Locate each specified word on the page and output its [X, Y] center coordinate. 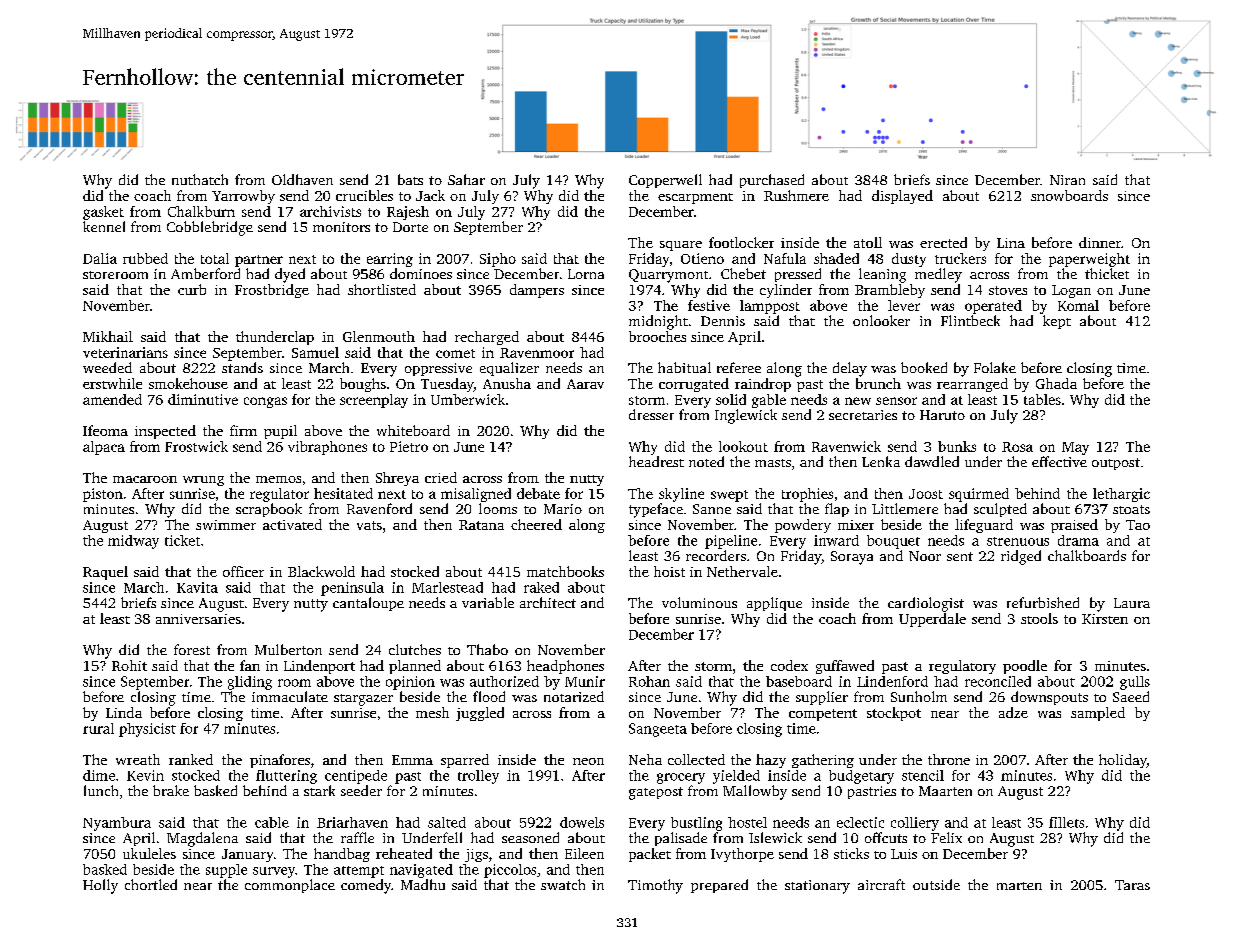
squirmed [979, 495]
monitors [341, 227]
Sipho [498, 260]
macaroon [145, 479]
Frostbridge [272, 291]
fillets [1066, 822]
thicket [1107, 273]
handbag [342, 855]
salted [447, 822]
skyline [681, 495]
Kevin [145, 775]
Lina [1011, 243]
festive [709, 305]
